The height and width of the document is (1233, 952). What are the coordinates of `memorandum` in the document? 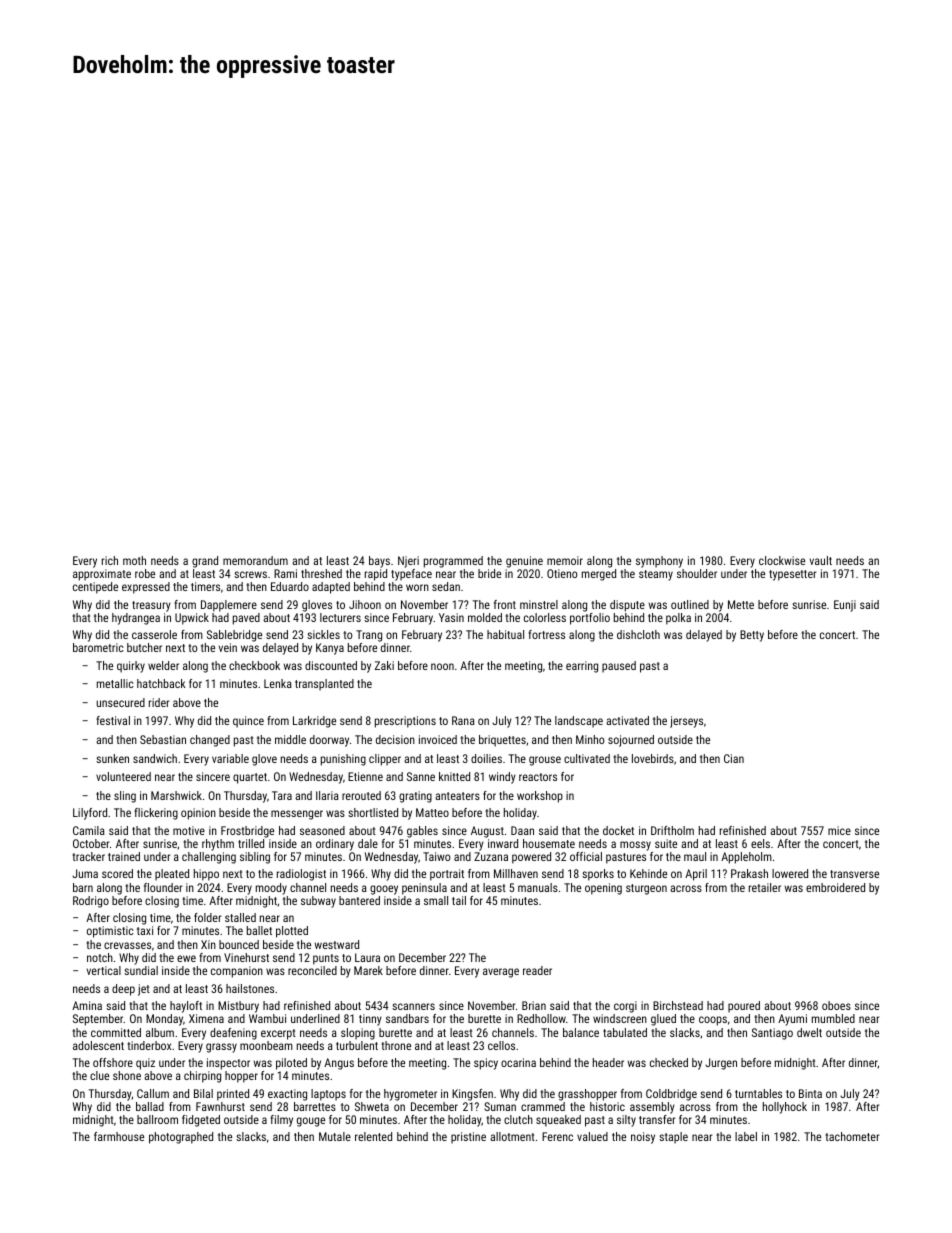 It's located at (255, 560).
